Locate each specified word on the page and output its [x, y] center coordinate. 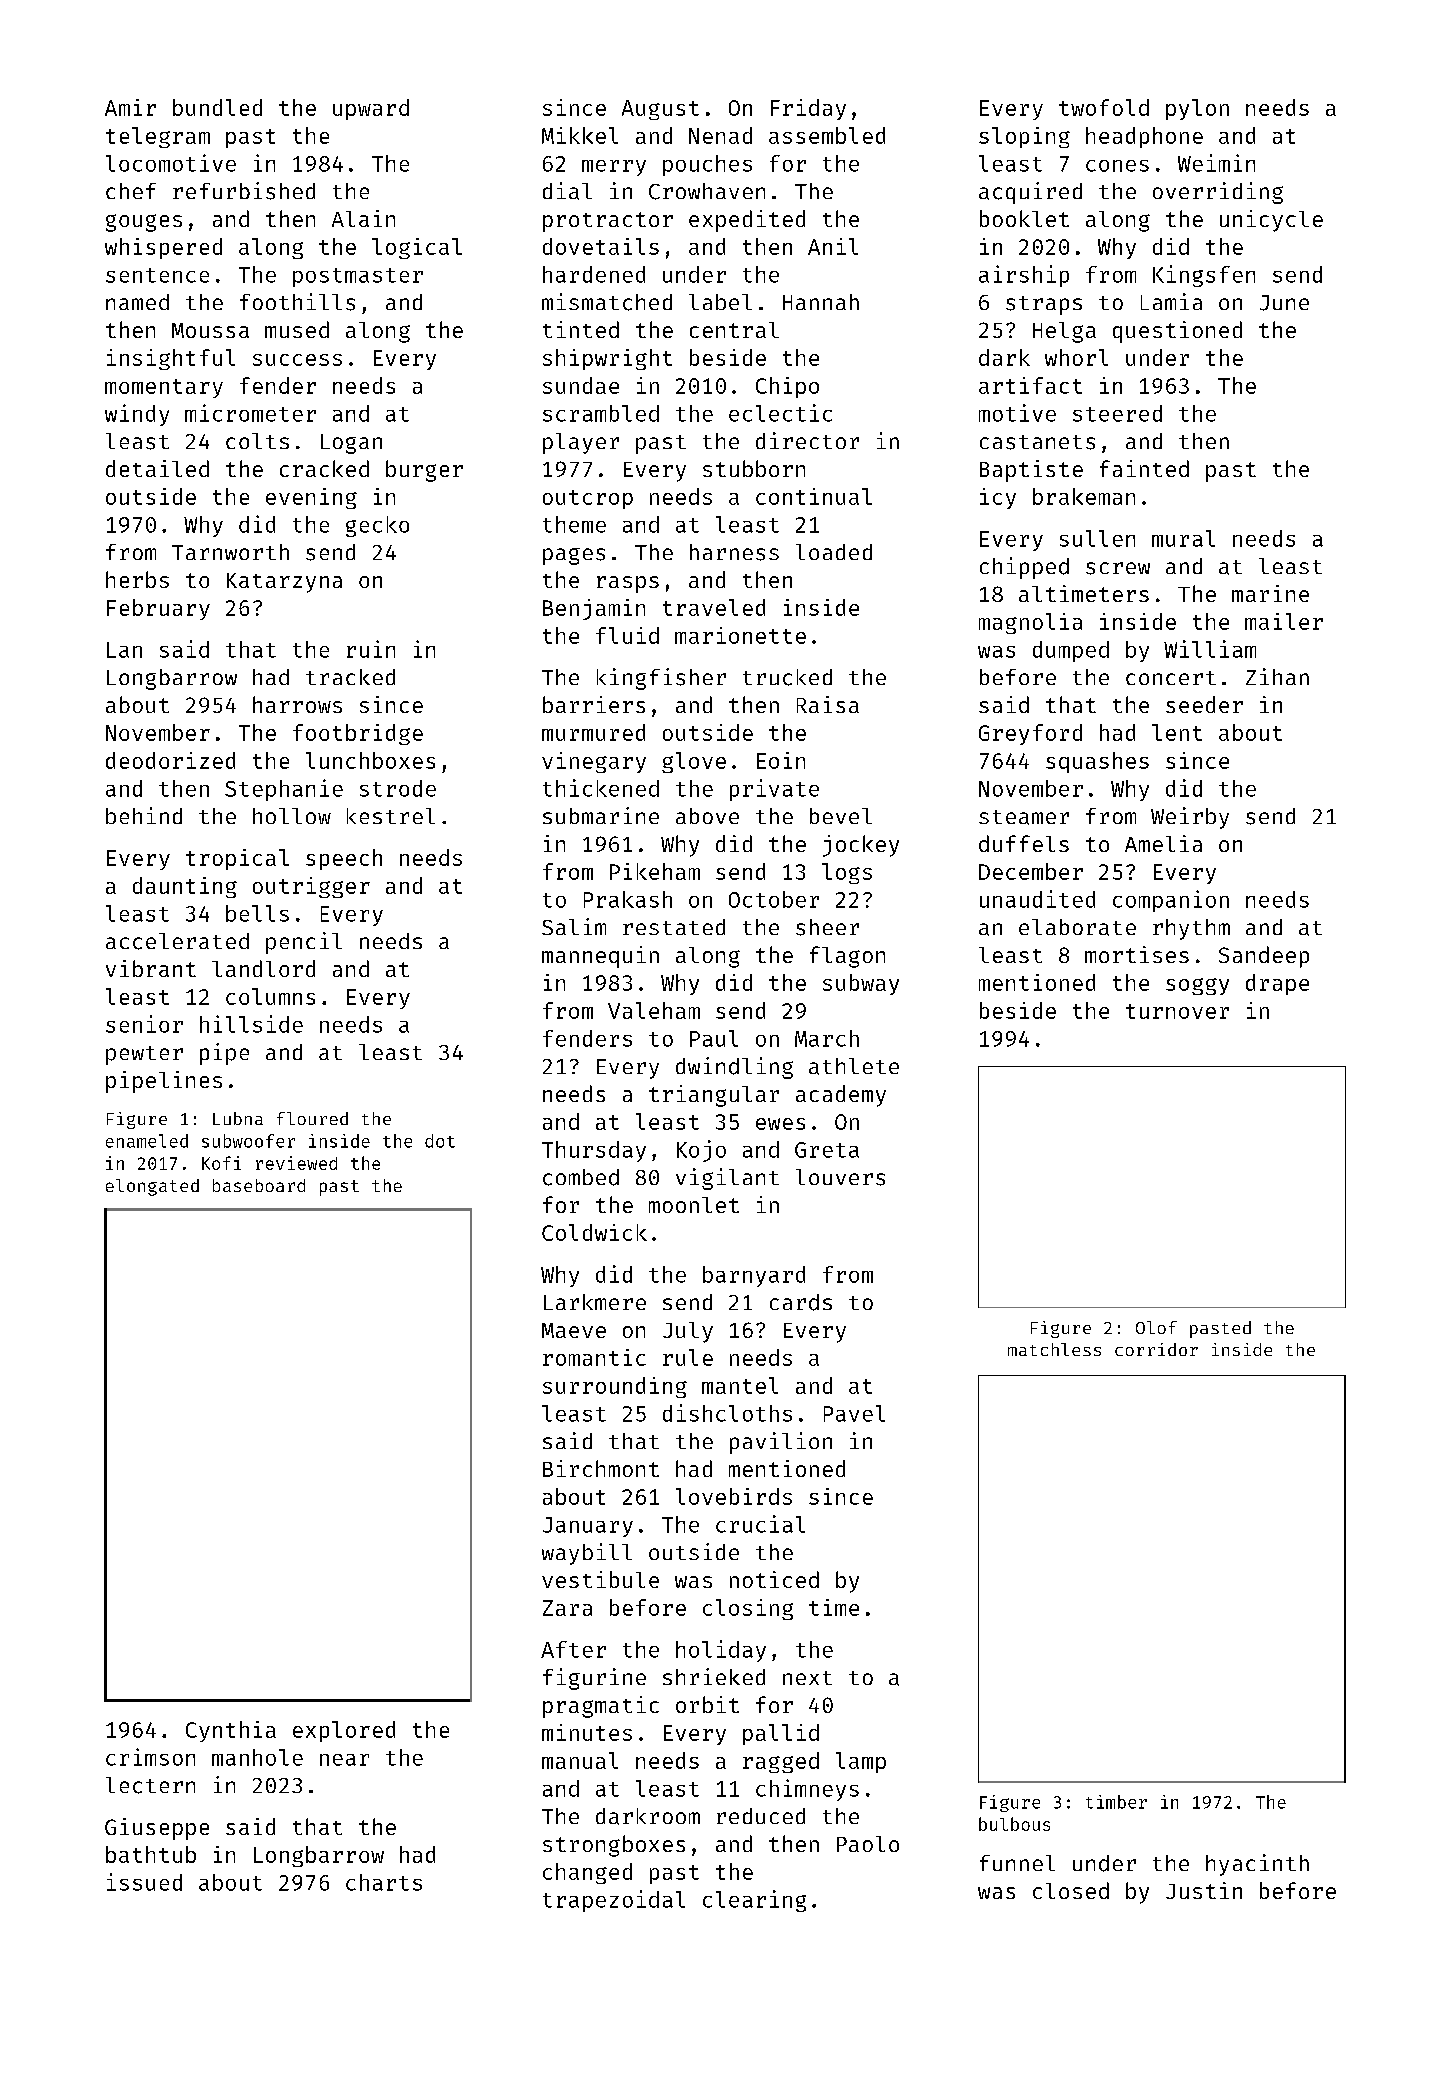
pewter [144, 1055]
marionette [740, 635]
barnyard [754, 1276]
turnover [1177, 1011]
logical [417, 248]
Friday [808, 109]
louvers [840, 1177]
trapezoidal [614, 1901]
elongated [152, 1187]
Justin [1204, 1890]
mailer [1284, 621]
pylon [1197, 109]
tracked [350, 677]
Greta [827, 1150]
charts [384, 1882]
